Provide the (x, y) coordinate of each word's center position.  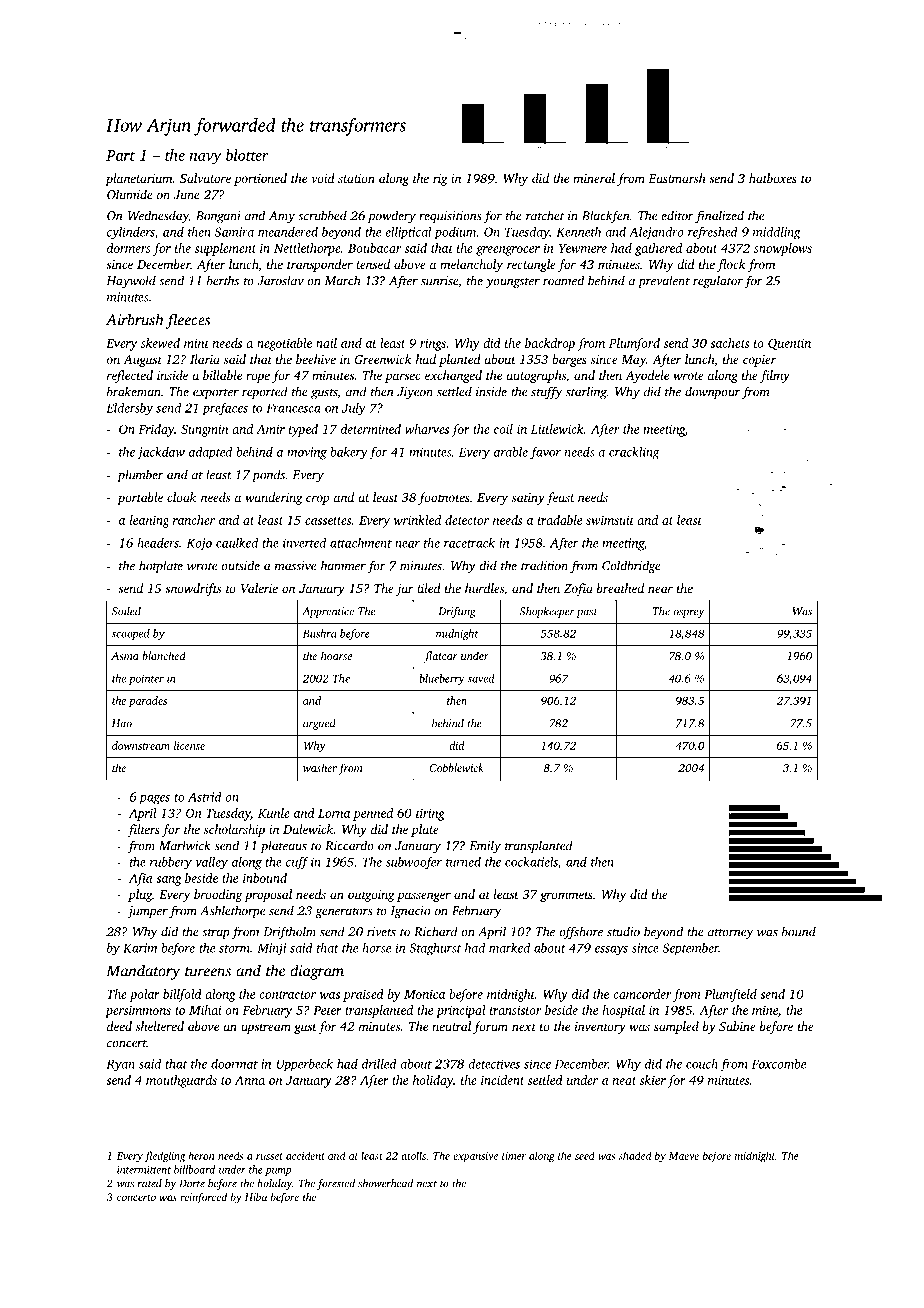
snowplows (783, 249)
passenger (424, 897)
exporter (216, 394)
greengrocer (508, 251)
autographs (536, 376)
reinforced (203, 1198)
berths (223, 280)
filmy (775, 376)
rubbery (171, 863)
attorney (730, 934)
